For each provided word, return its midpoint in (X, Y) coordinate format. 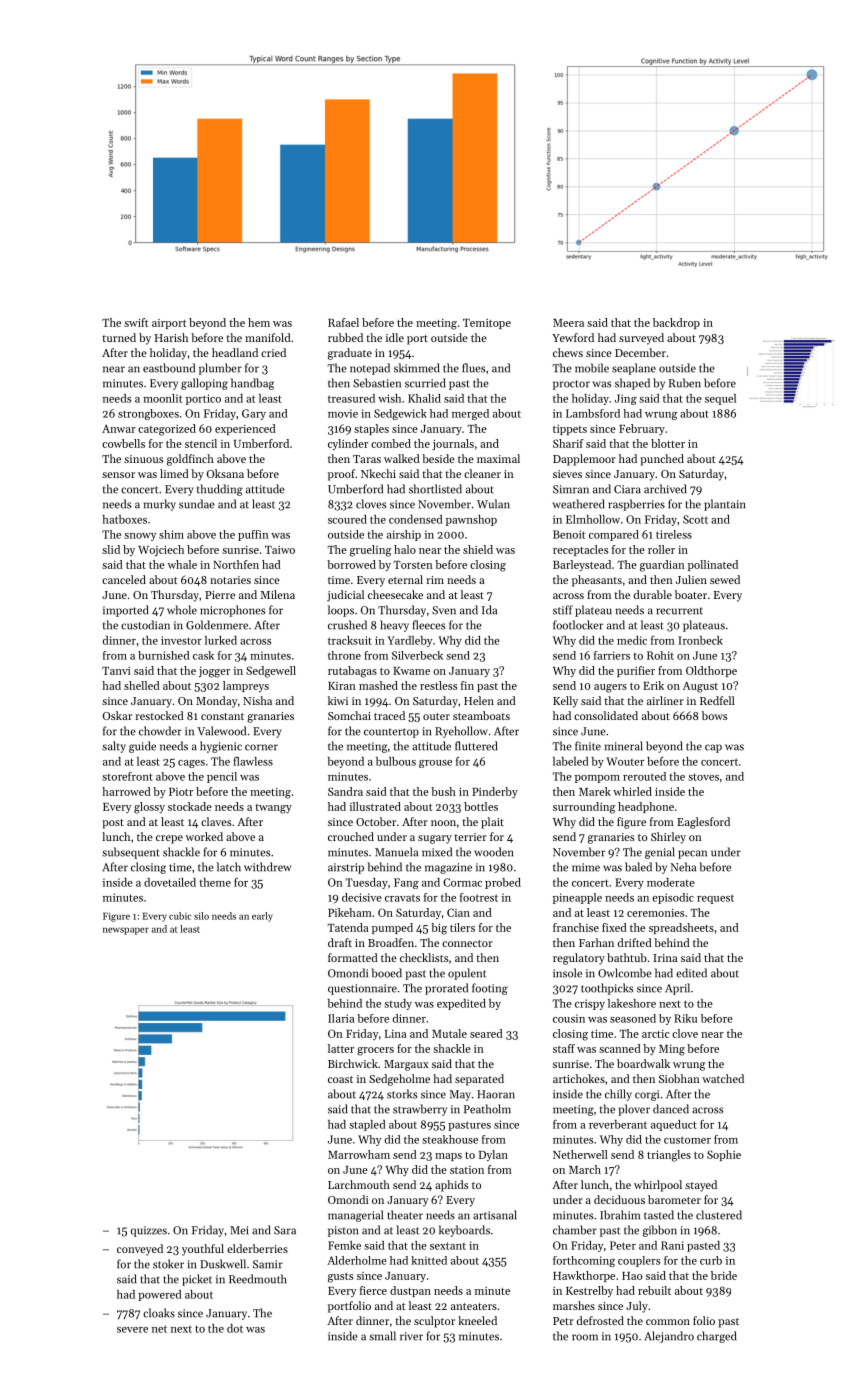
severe (132, 1330)
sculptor (434, 1322)
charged (717, 1337)
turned (119, 337)
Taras (367, 459)
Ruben (685, 383)
